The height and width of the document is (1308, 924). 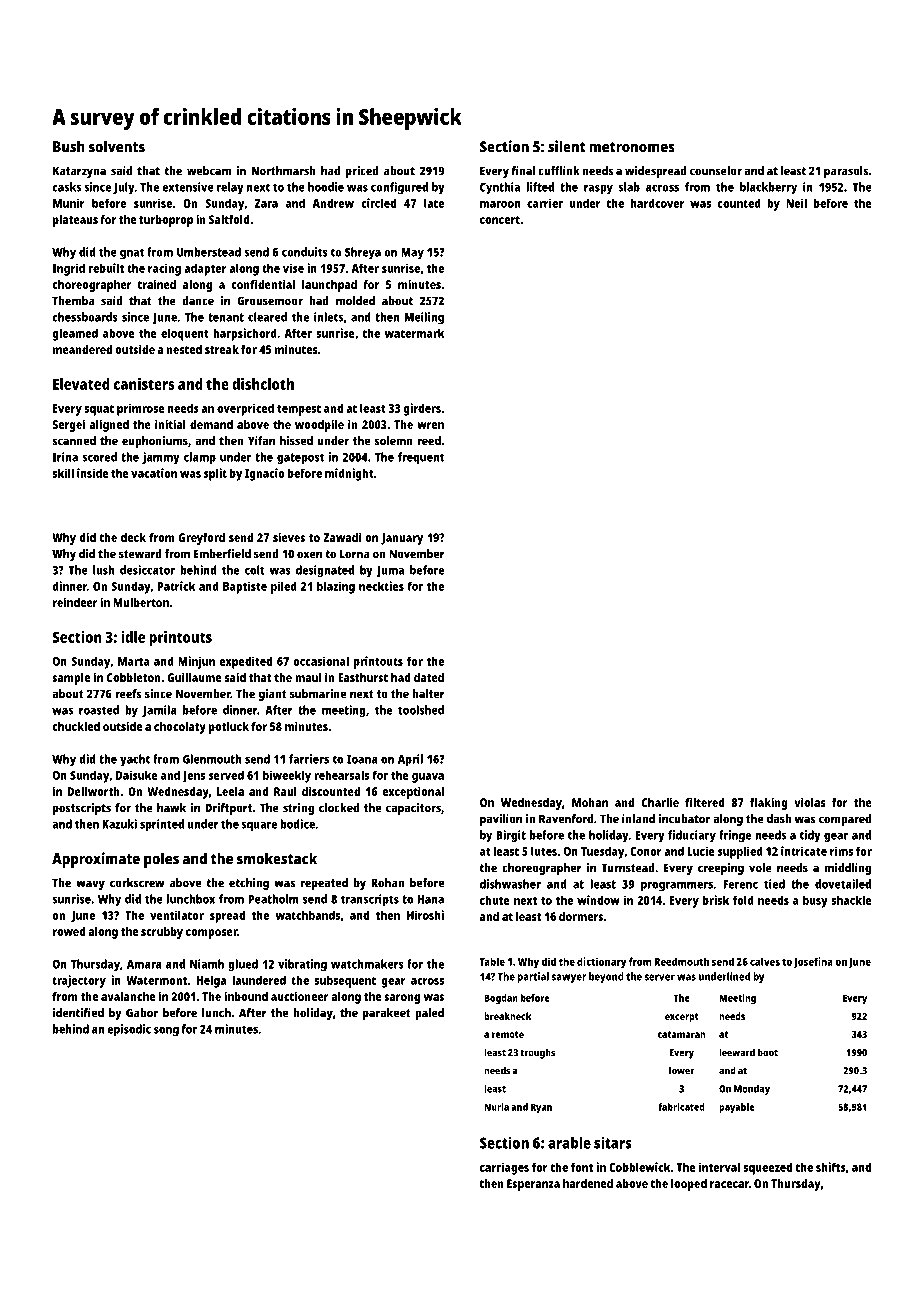 I want to click on hardcover, so click(x=657, y=203).
